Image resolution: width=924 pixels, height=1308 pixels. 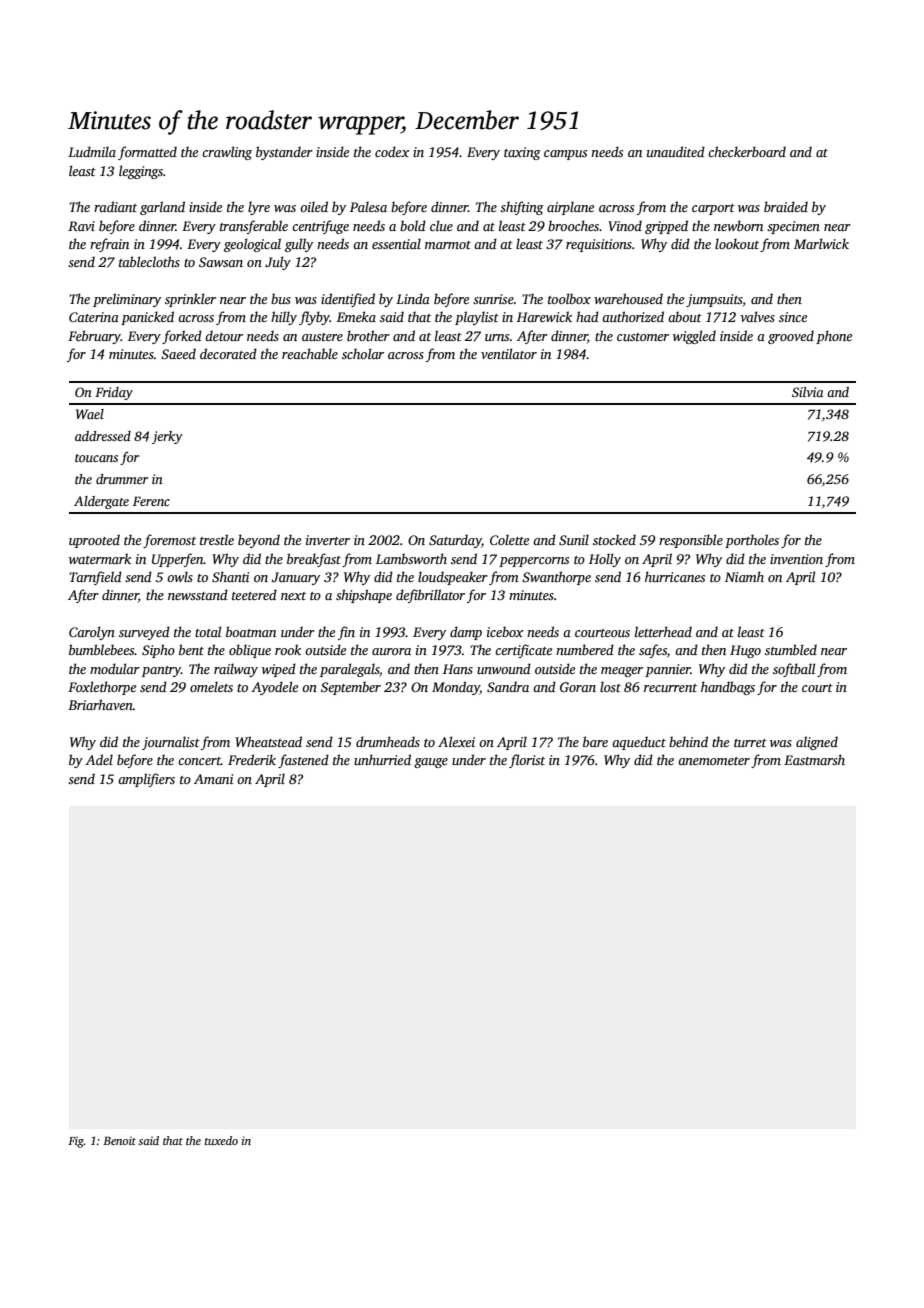 What do you see at coordinates (791, 649) in the image?
I see `stumbled` at bounding box center [791, 649].
